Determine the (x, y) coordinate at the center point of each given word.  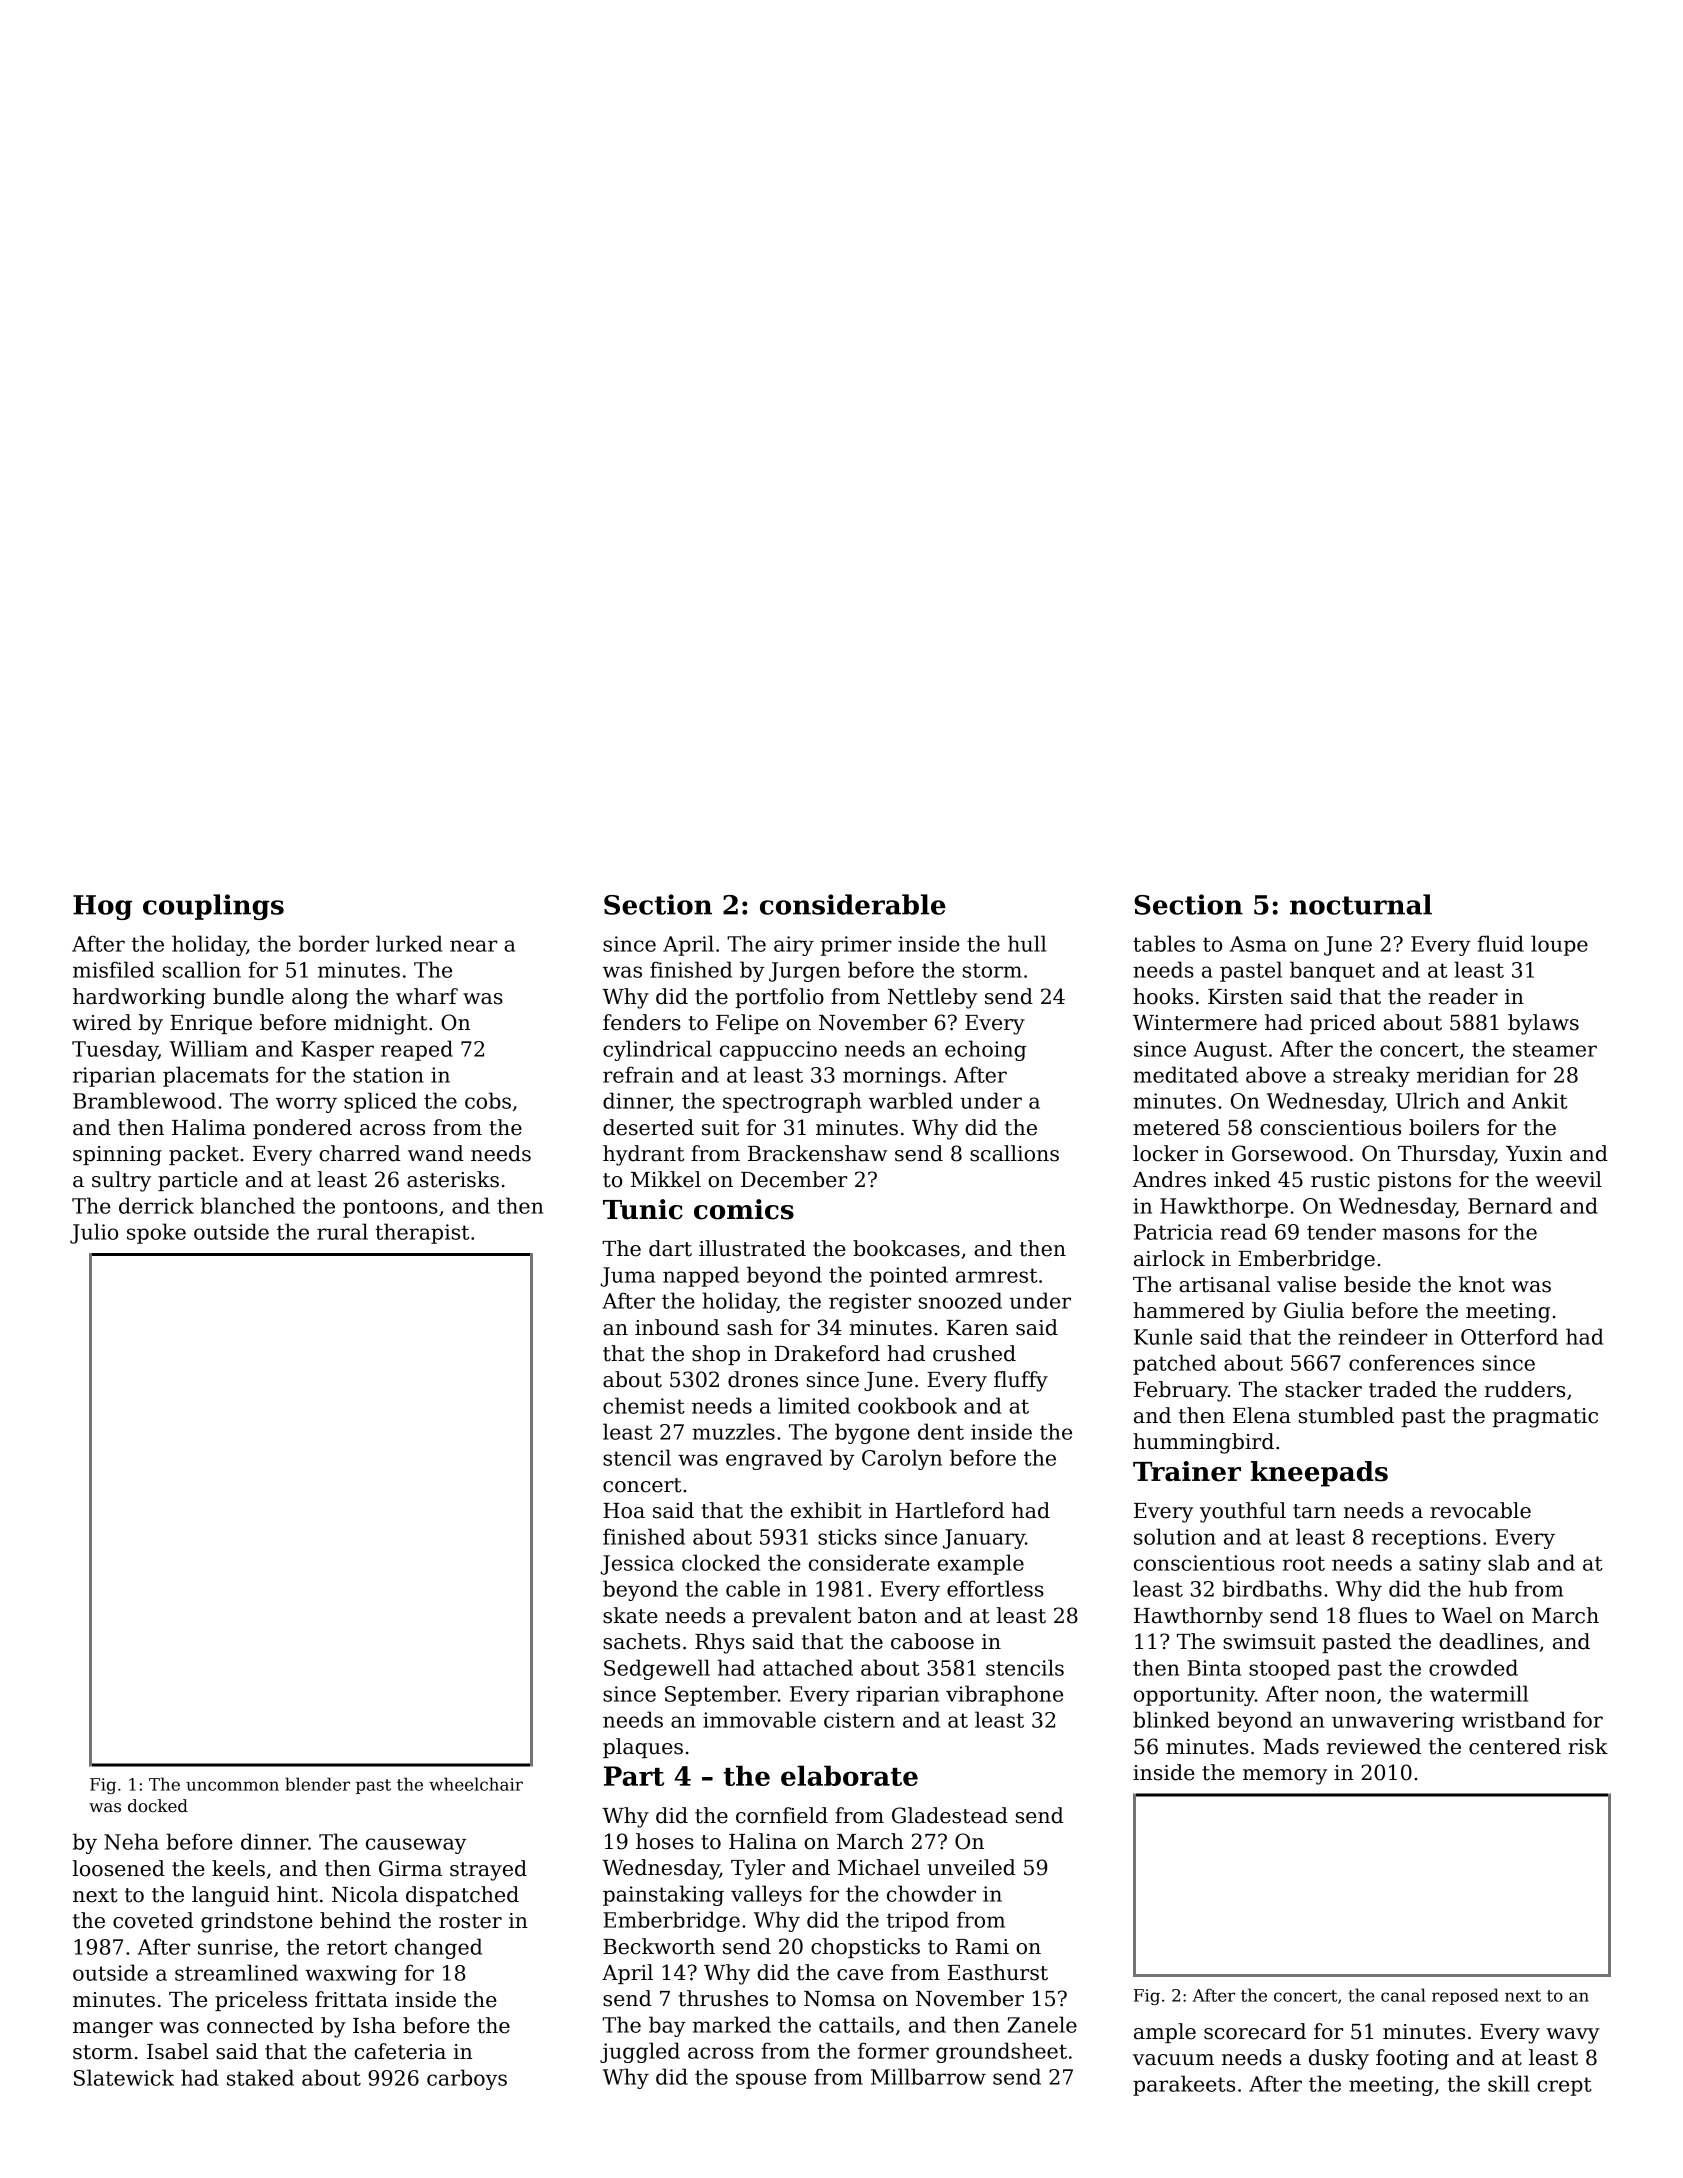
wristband (1513, 1719)
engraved (774, 1459)
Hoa (624, 1511)
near (473, 946)
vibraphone (1004, 1695)
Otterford (1509, 1336)
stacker (1323, 1389)
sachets (641, 1641)
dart (670, 1248)
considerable (853, 904)
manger (113, 2030)
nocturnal (1361, 904)
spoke (156, 1233)
